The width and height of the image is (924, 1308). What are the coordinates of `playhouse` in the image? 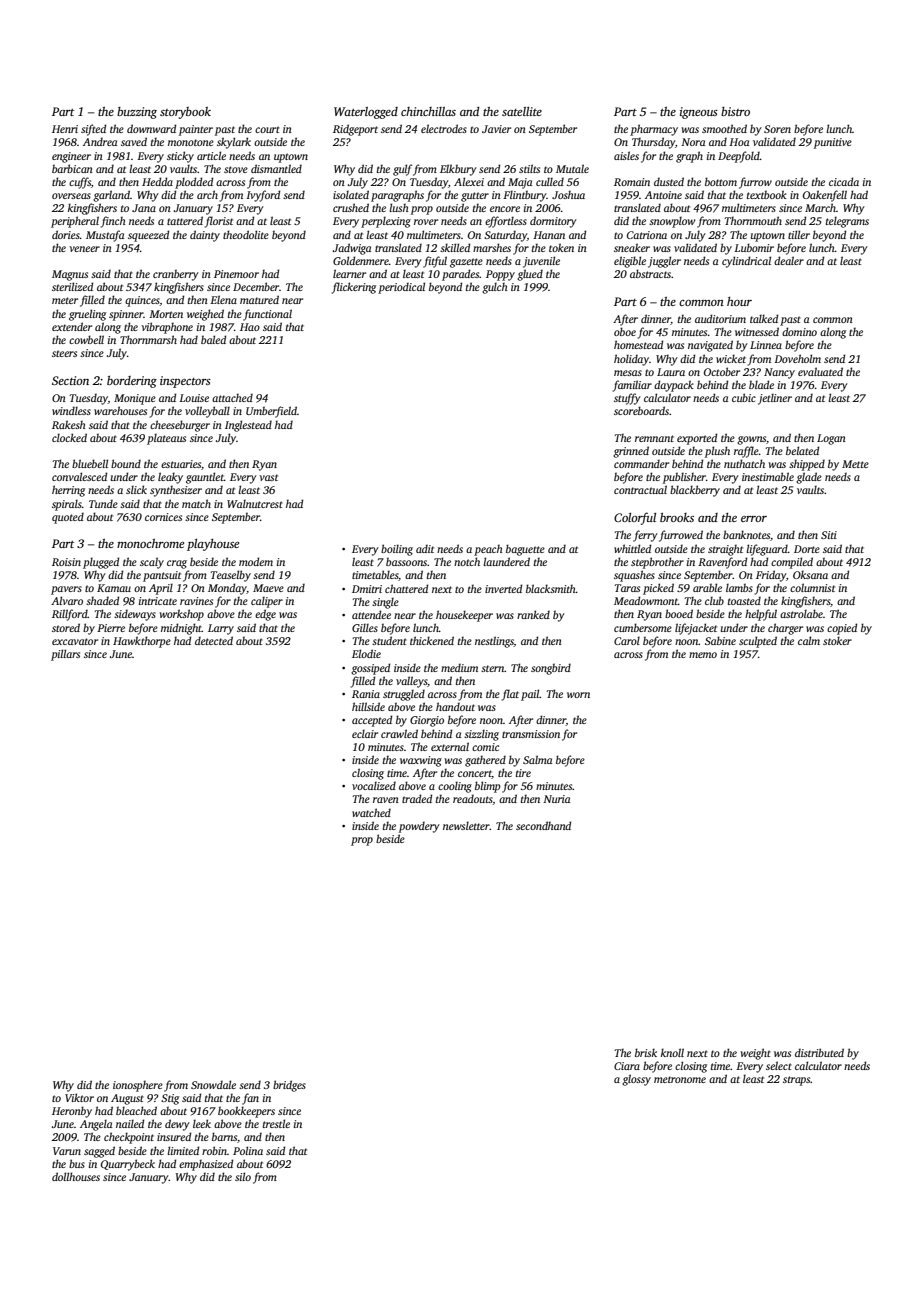 It's located at (213, 545).
